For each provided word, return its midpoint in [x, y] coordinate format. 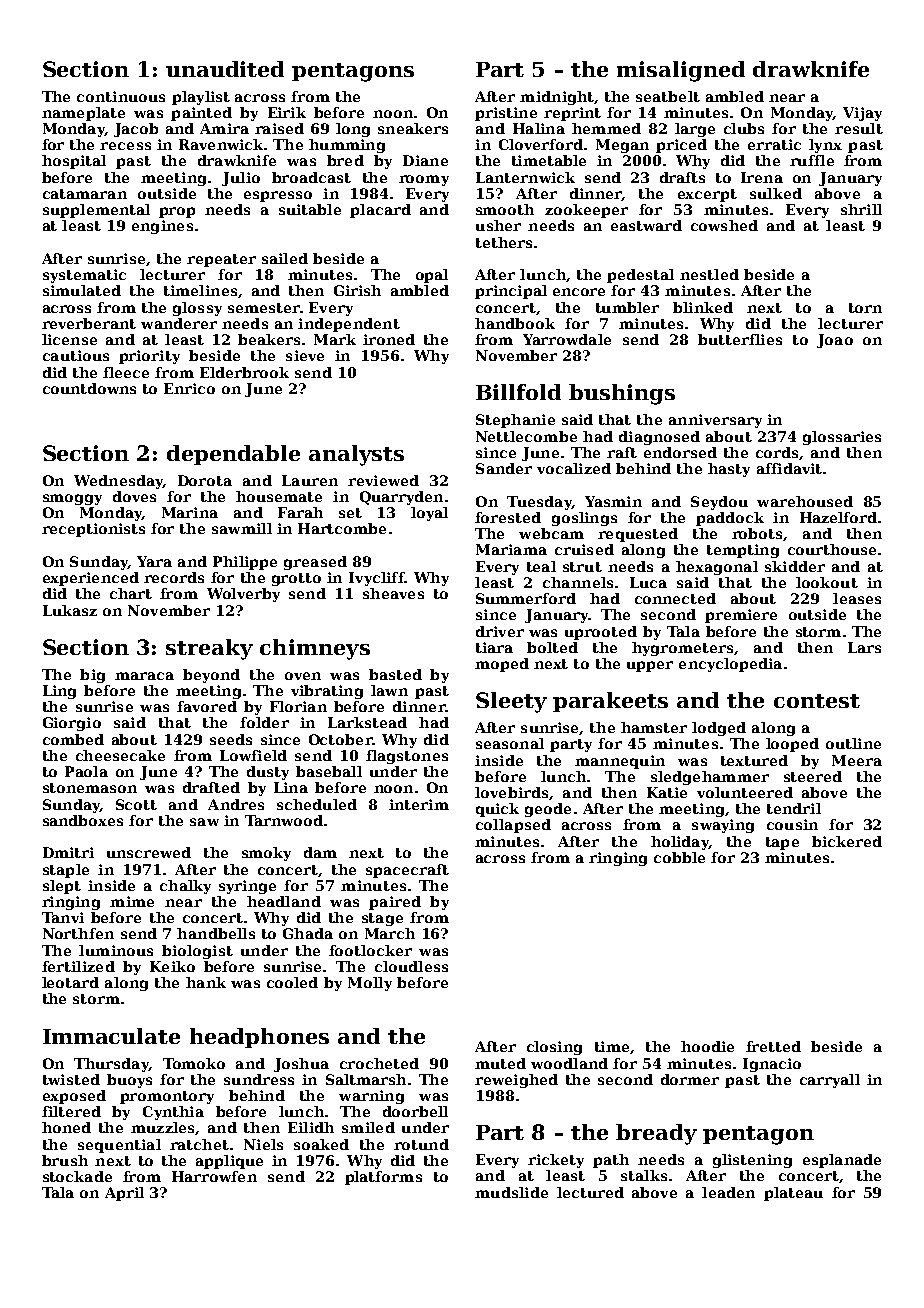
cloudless [411, 966]
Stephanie [515, 421]
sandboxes [83, 820]
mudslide [511, 1192]
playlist [201, 98]
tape [782, 843]
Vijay [862, 114]
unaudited [225, 69]
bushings [622, 394]
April [124, 1194]
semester [264, 308]
